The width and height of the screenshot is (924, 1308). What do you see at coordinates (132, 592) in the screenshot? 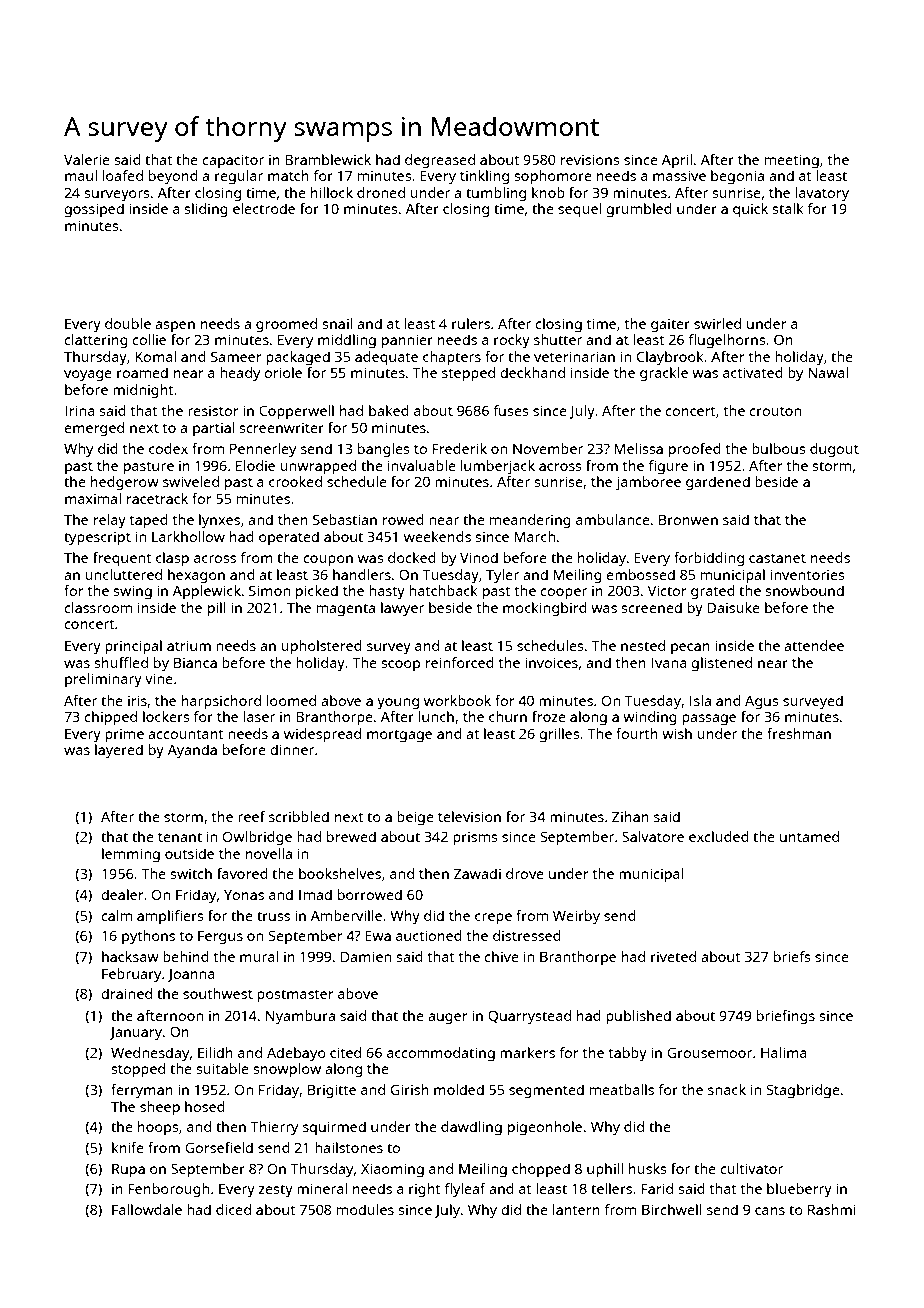
I see `swing` at bounding box center [132, 592].
